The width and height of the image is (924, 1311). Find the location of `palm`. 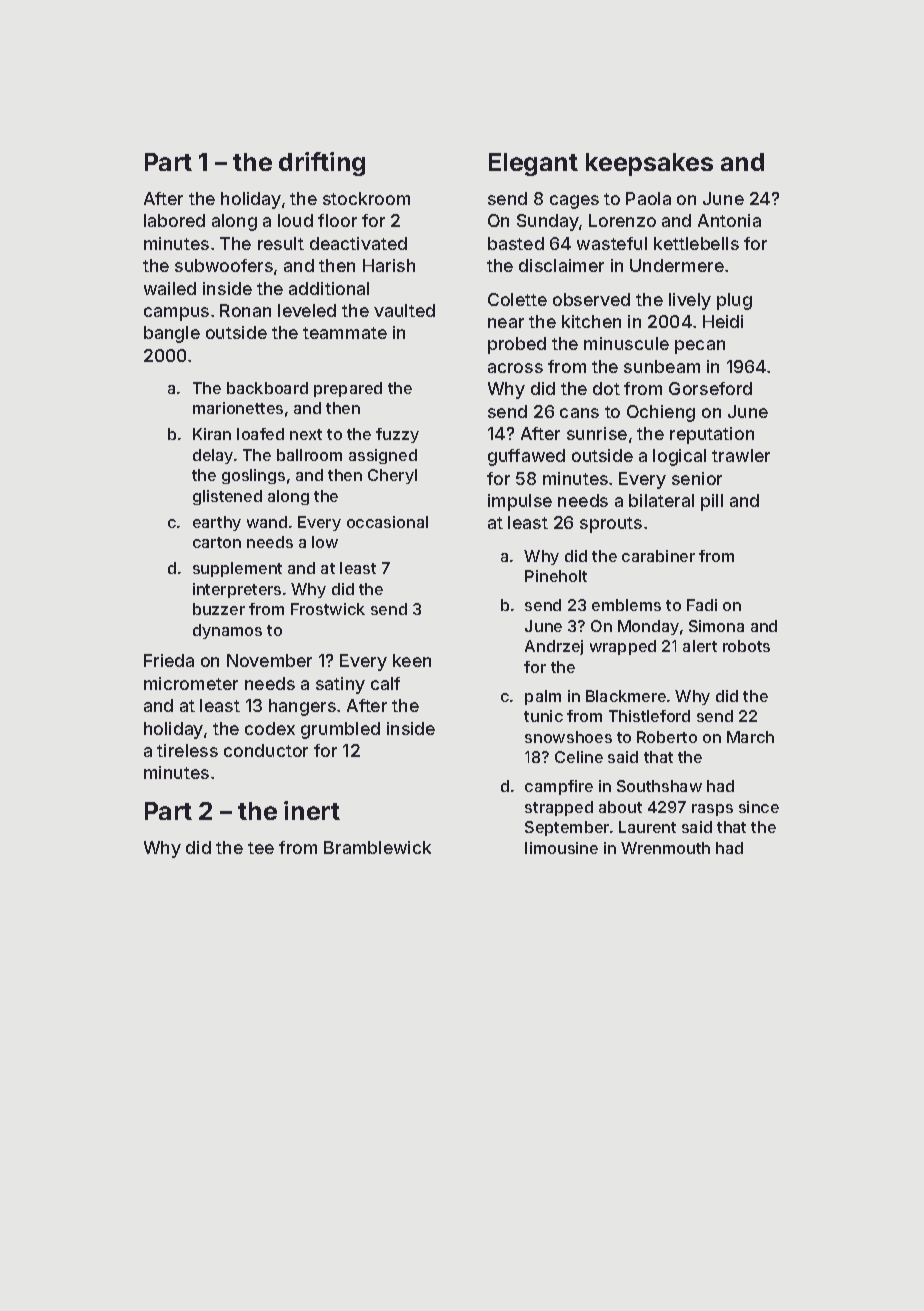

palm is located at coordinates (543, 697).
